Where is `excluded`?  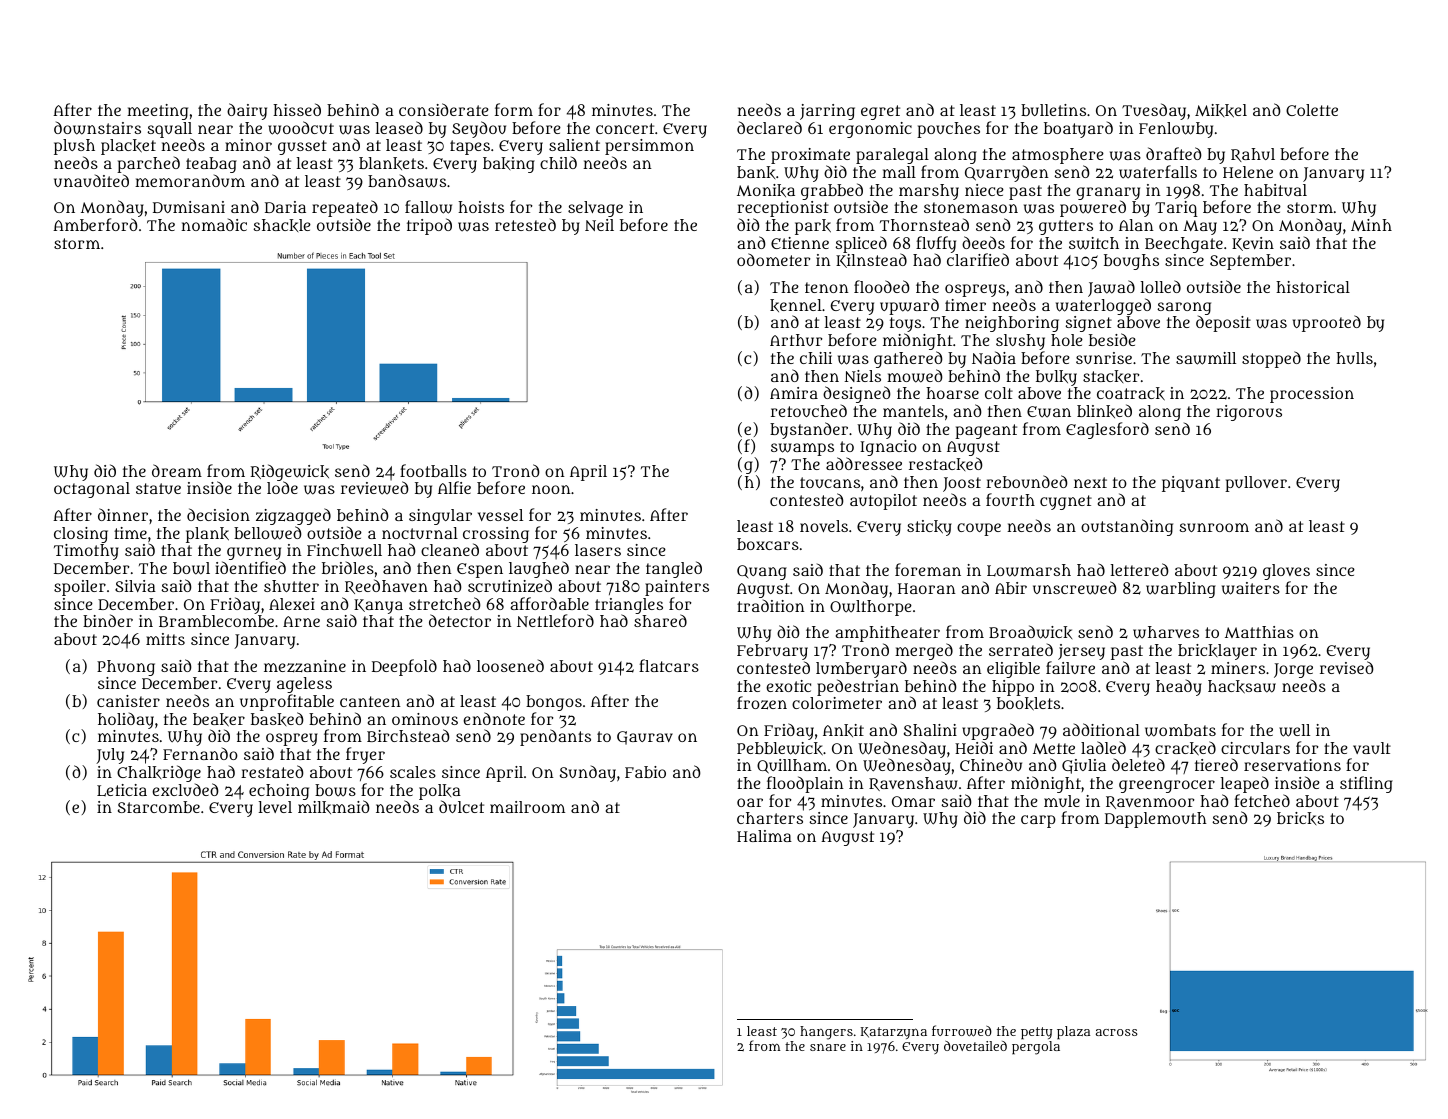 excluded is located at coordinates (185, 789).
